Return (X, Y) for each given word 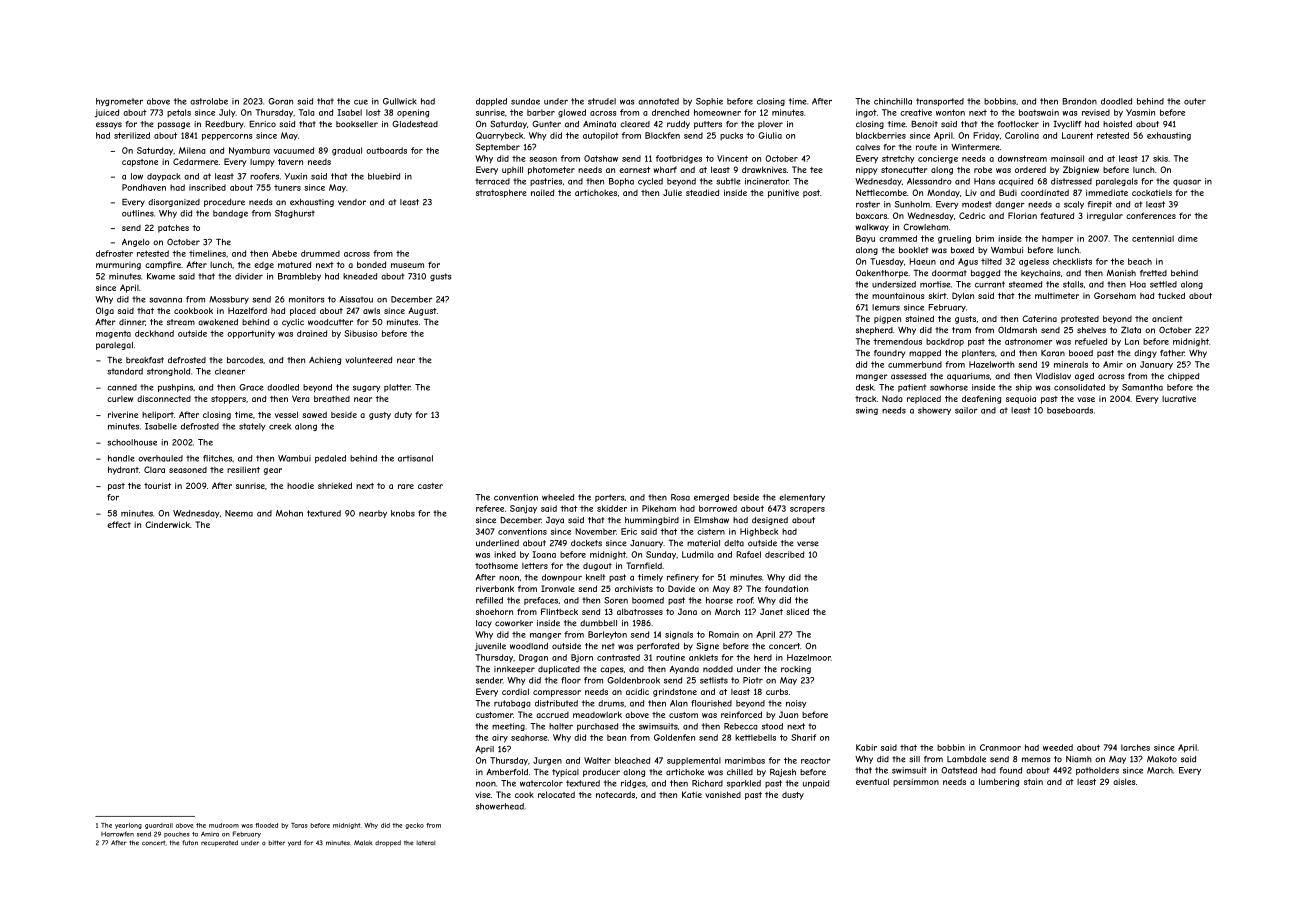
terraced (492, 181)
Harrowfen (117, 834)
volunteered (368, 360)
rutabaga (512, 704)
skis (1160, 158)
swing (867, 411)
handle (121, 458)
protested (1080, 320)
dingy (1145, 354)
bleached (632, 760)
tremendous (897, 341)
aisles (1124, 781)
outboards (386, 150)
